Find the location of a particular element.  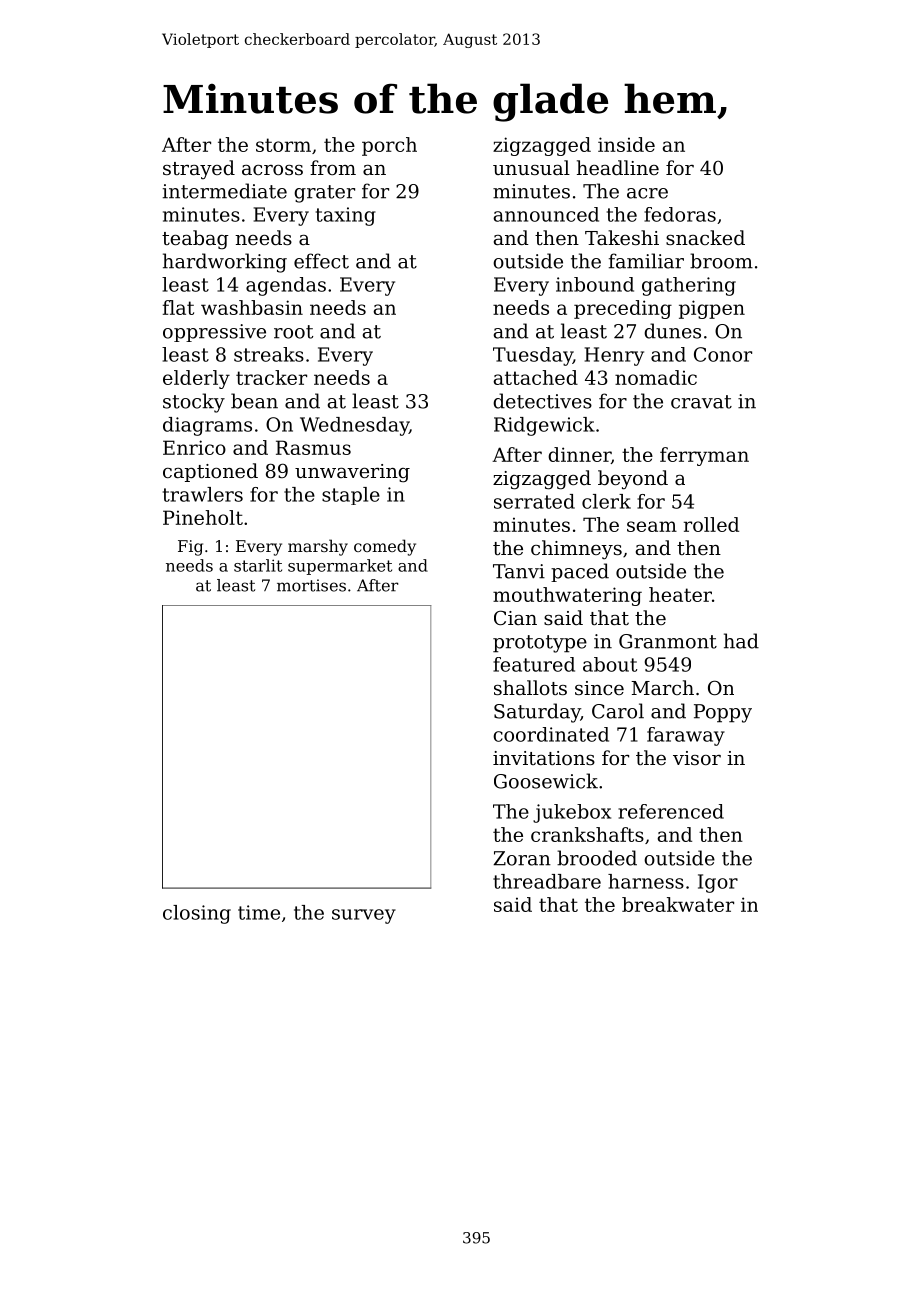

breakwater is located at coordinates (678, 904).
